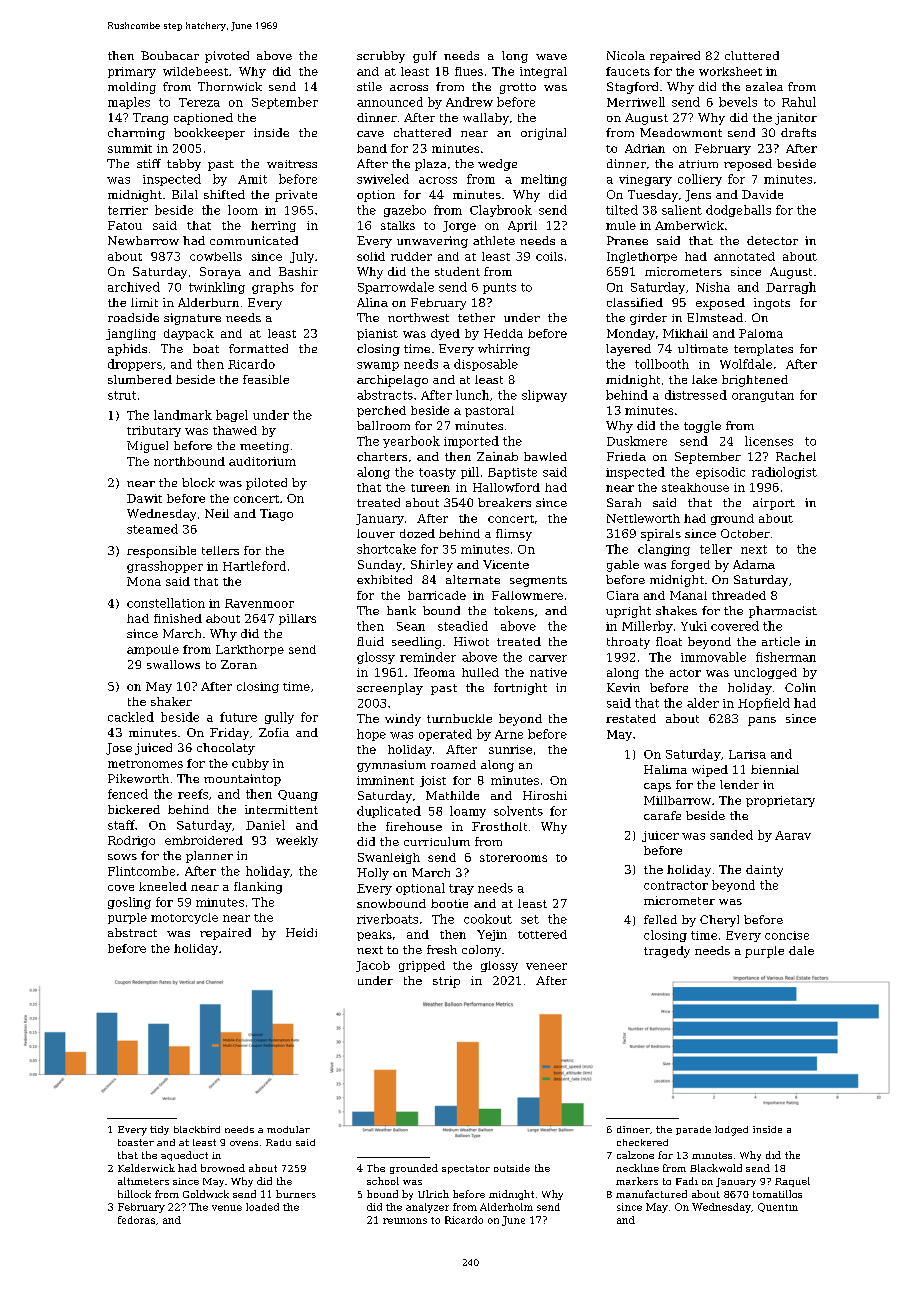 This image has height=1308, width=924. I want to click on reunions, so click(405, 1221).
